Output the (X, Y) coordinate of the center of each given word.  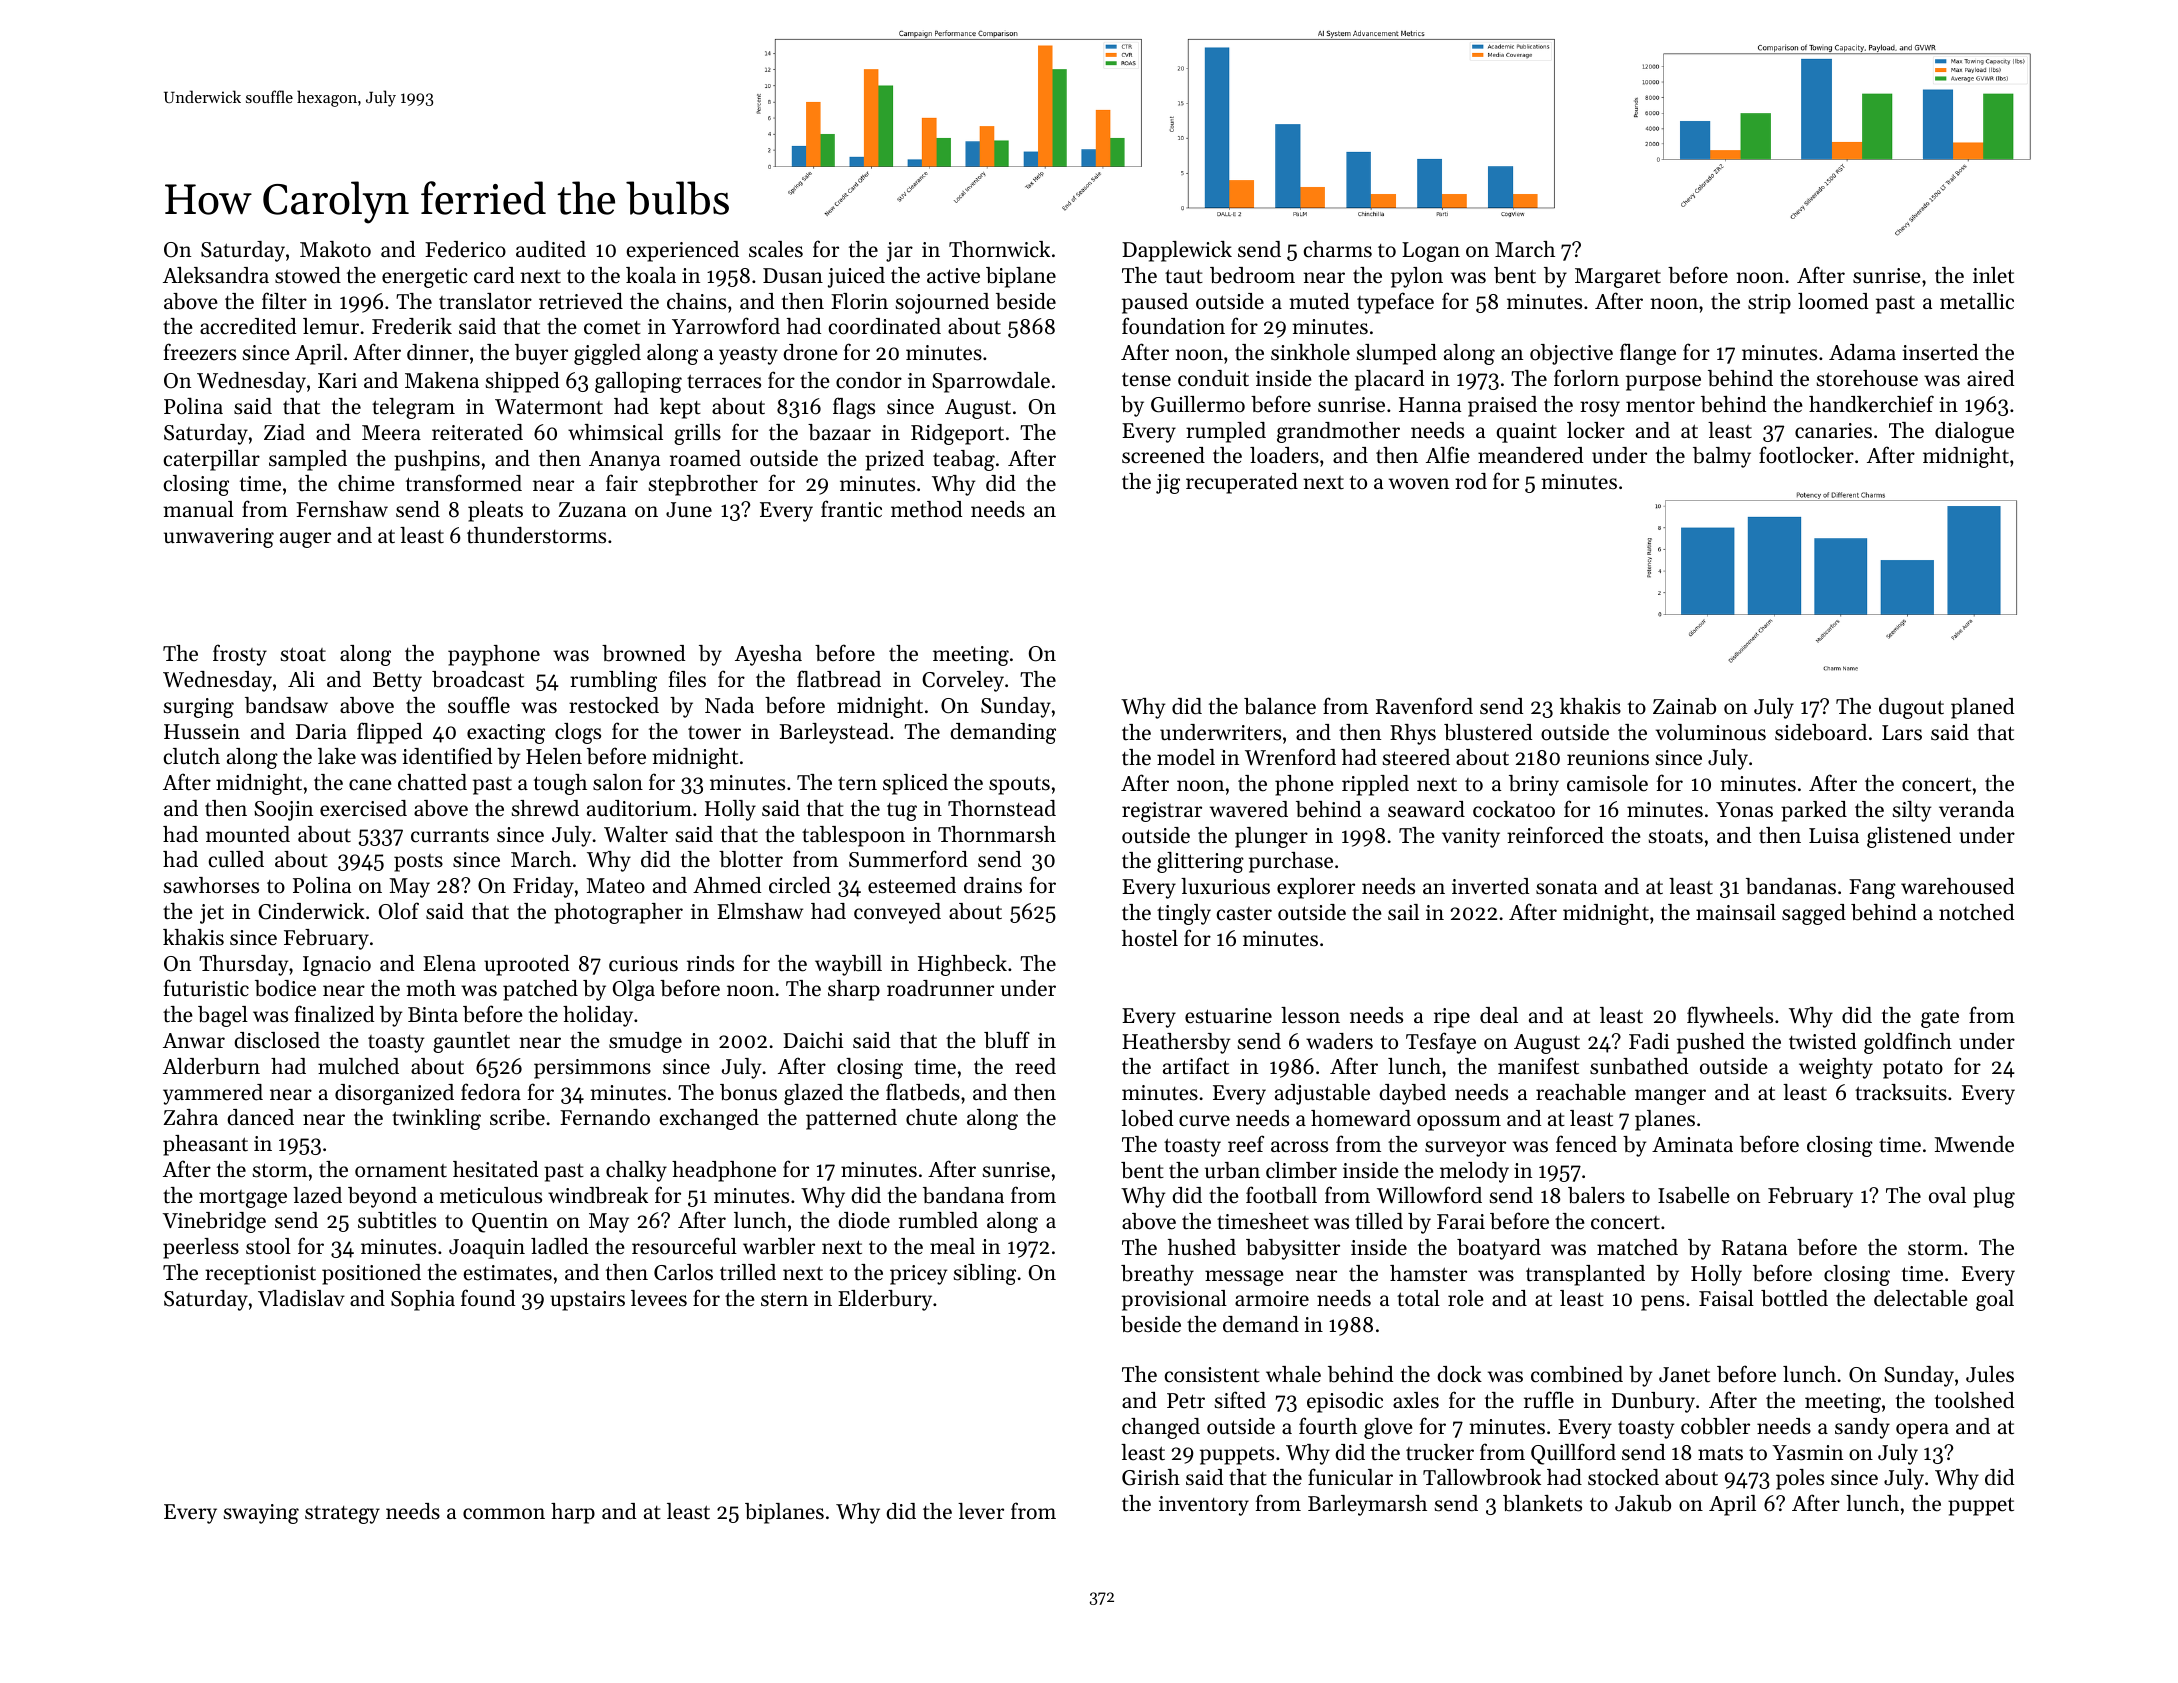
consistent (1212, 1375)
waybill (848, 965)
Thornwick (999, 249)
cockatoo (1514, 809)
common (504, 1513)
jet (212, 914)
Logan (1431, 252)
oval (1947, 1195)
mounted (248, 834)
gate (1940, 1018)
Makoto (335, 249)
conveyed (897, 913)
